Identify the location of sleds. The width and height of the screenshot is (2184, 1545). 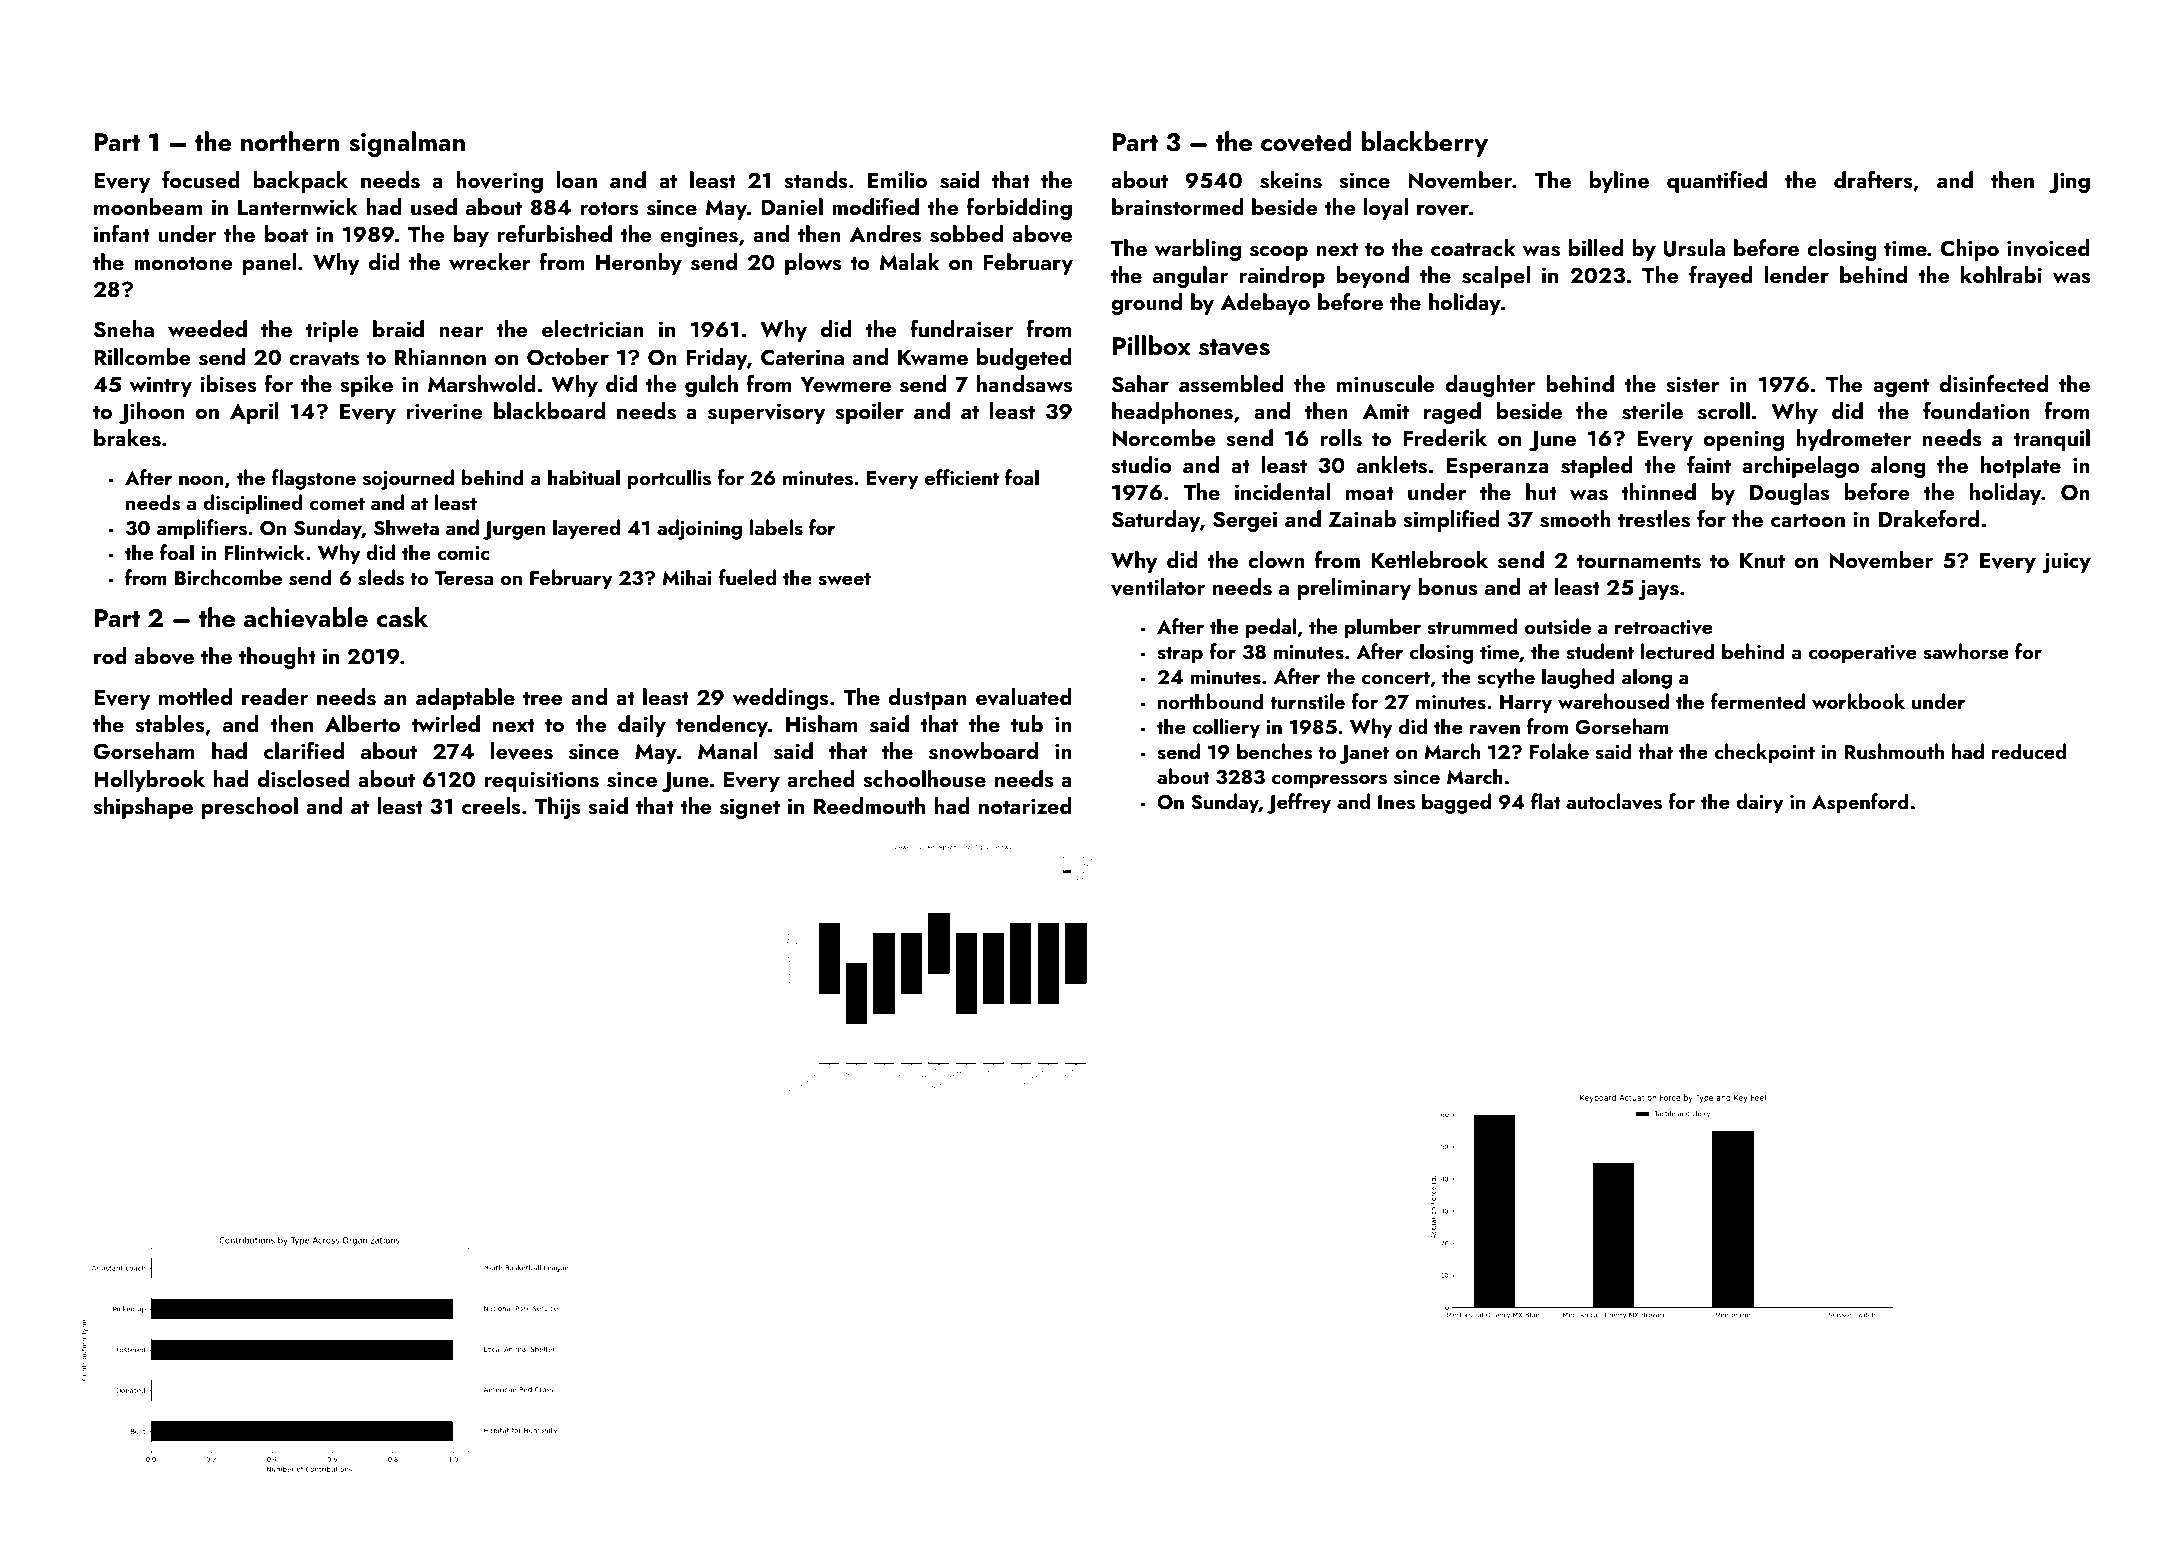
(381, 577).
